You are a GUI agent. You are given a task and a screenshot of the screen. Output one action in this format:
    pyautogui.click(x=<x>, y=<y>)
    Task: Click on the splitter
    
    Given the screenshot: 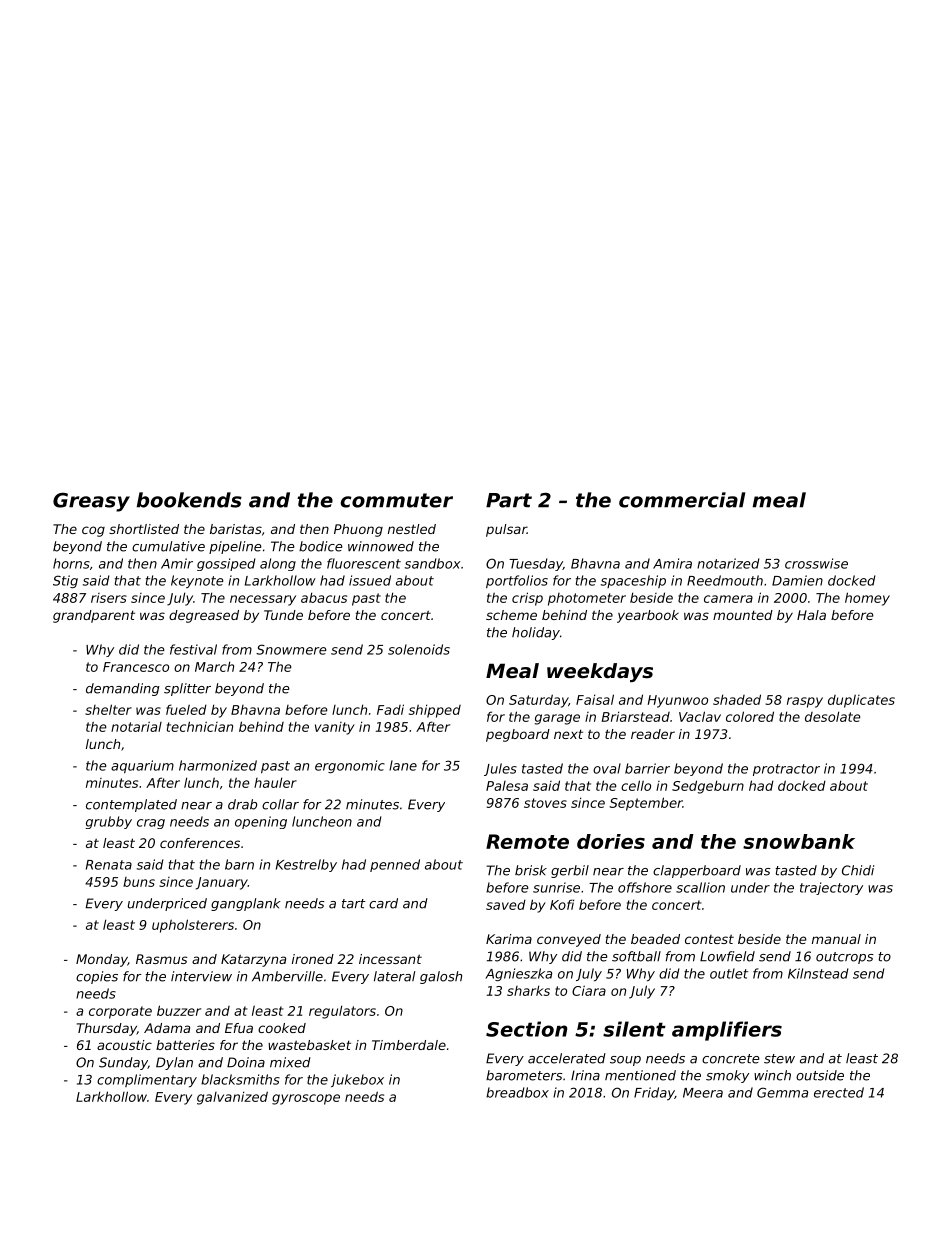 What is the action you would take?
    pyautogui.click(x=187, y=689)
